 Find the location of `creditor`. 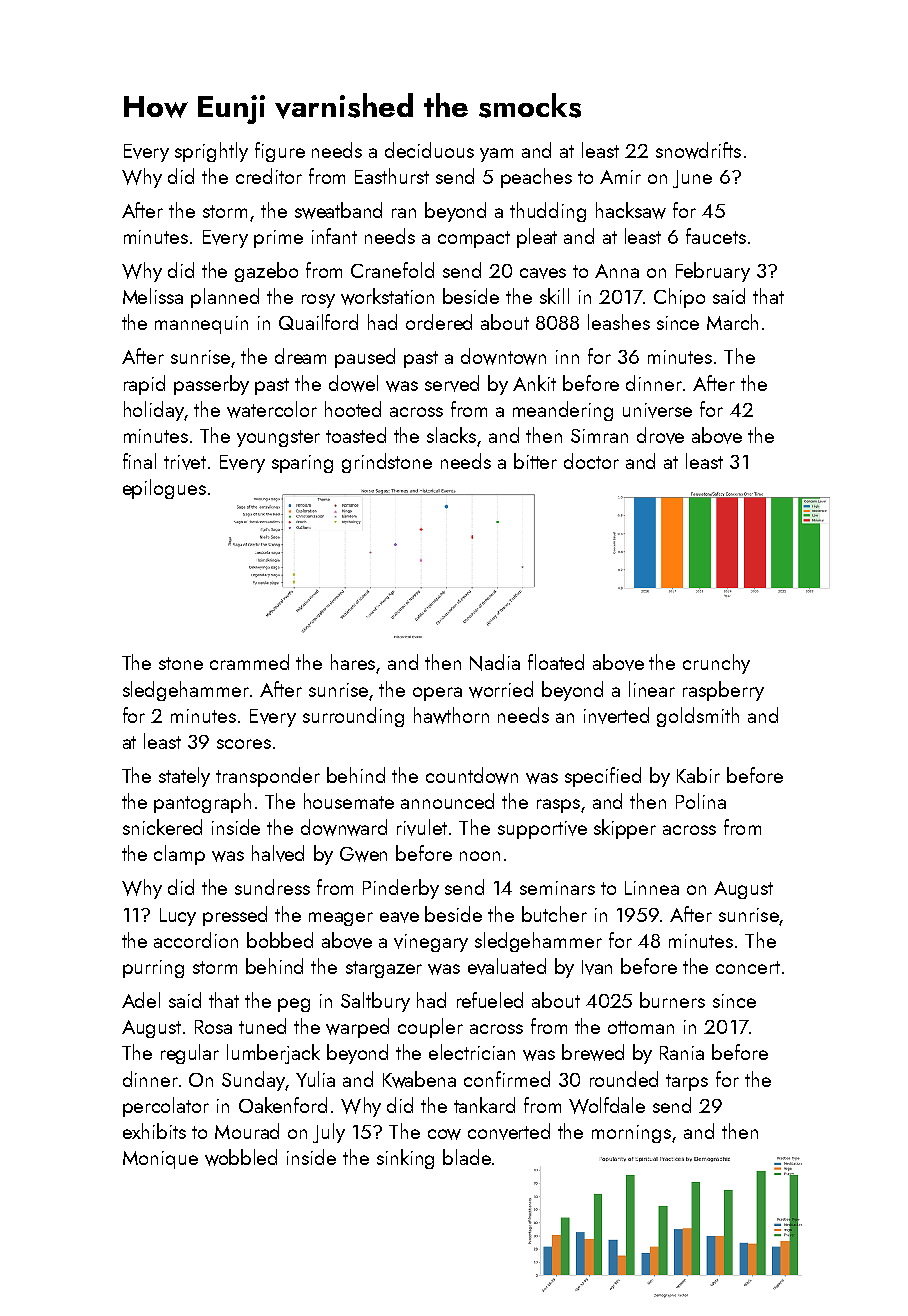

creditor is located at coordinates (269, 176).
